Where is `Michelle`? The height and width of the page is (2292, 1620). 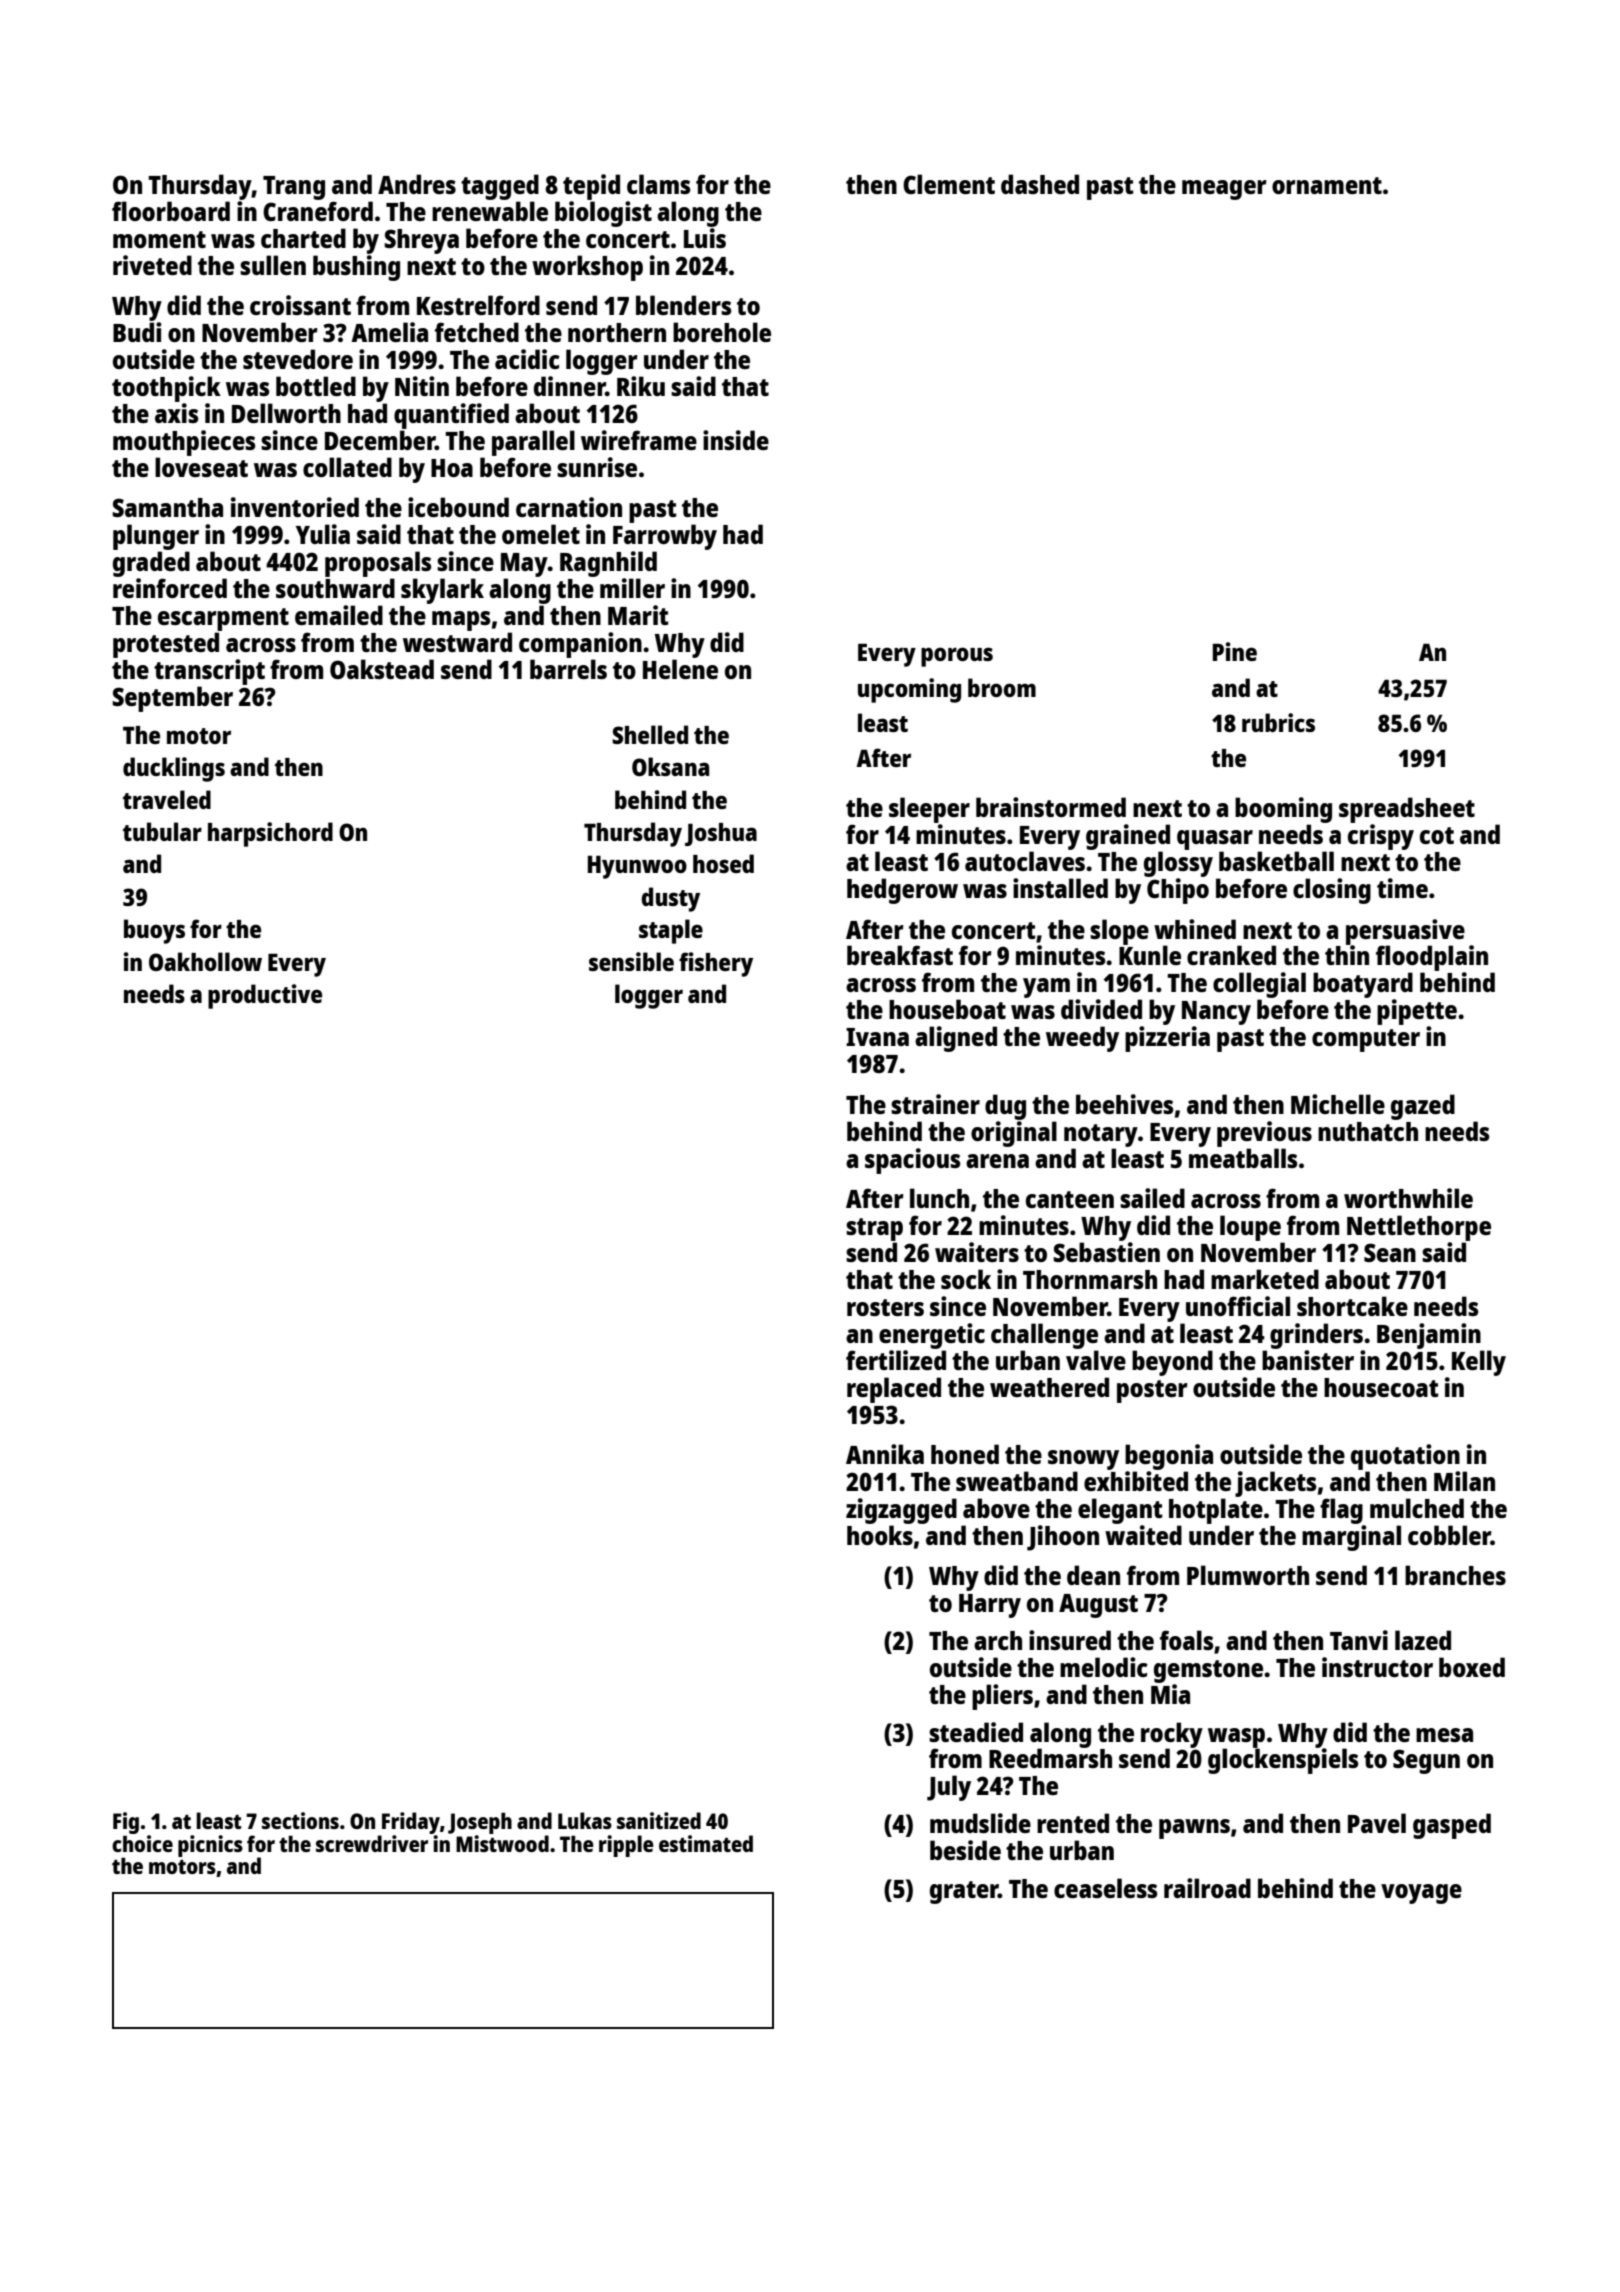
Michelle is located at coordinates (1338, 1104).
